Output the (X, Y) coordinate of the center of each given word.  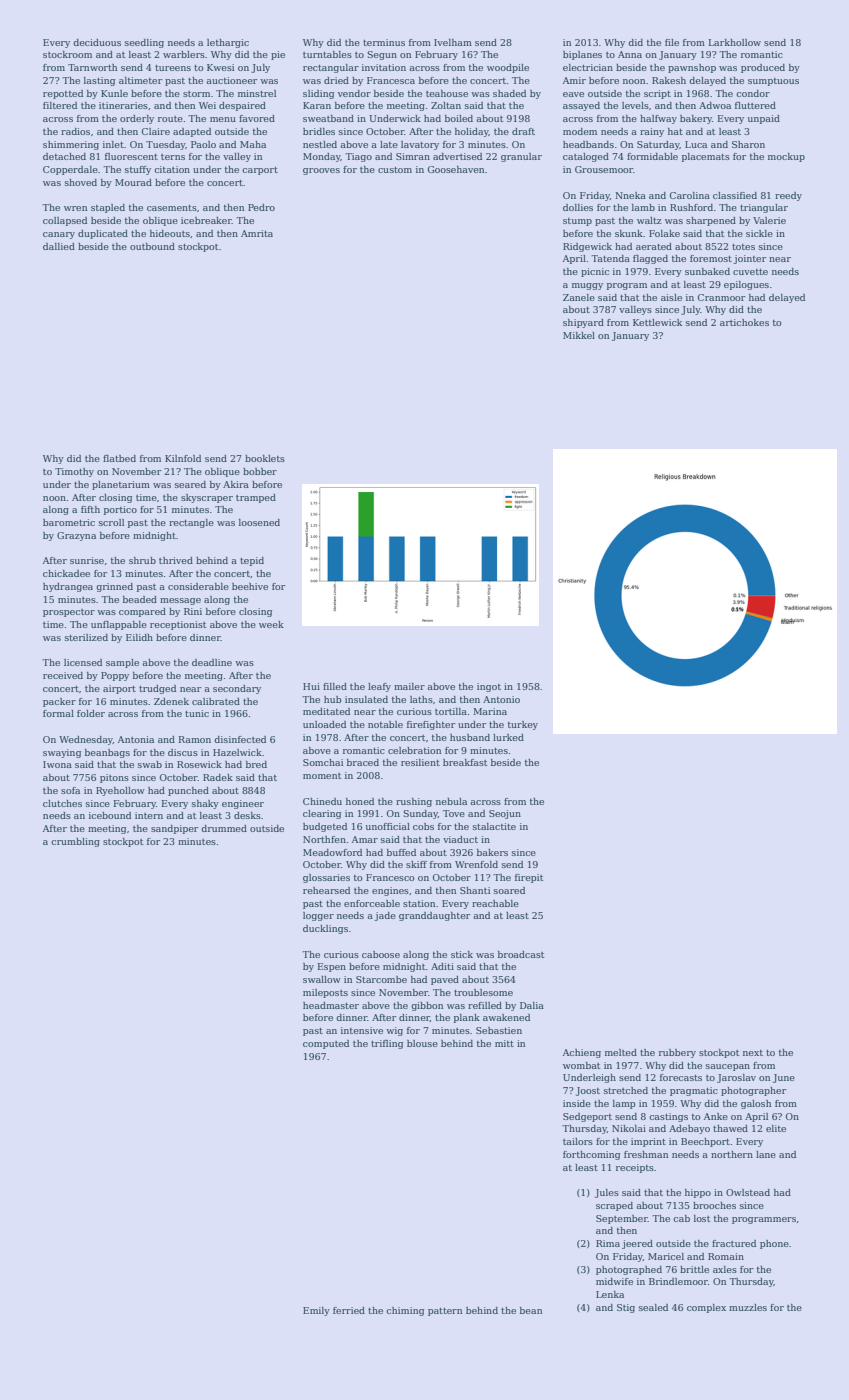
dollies (578, 207)
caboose (381, 954)
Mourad (133, 182)
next (753, 1053)
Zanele (579, 297)
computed (326, 1044)
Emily (316, 1311)
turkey (523, 725)
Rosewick (199, 764)
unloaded (324, 724)
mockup (786, 157)
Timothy (74, 472)
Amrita (257, 233)
